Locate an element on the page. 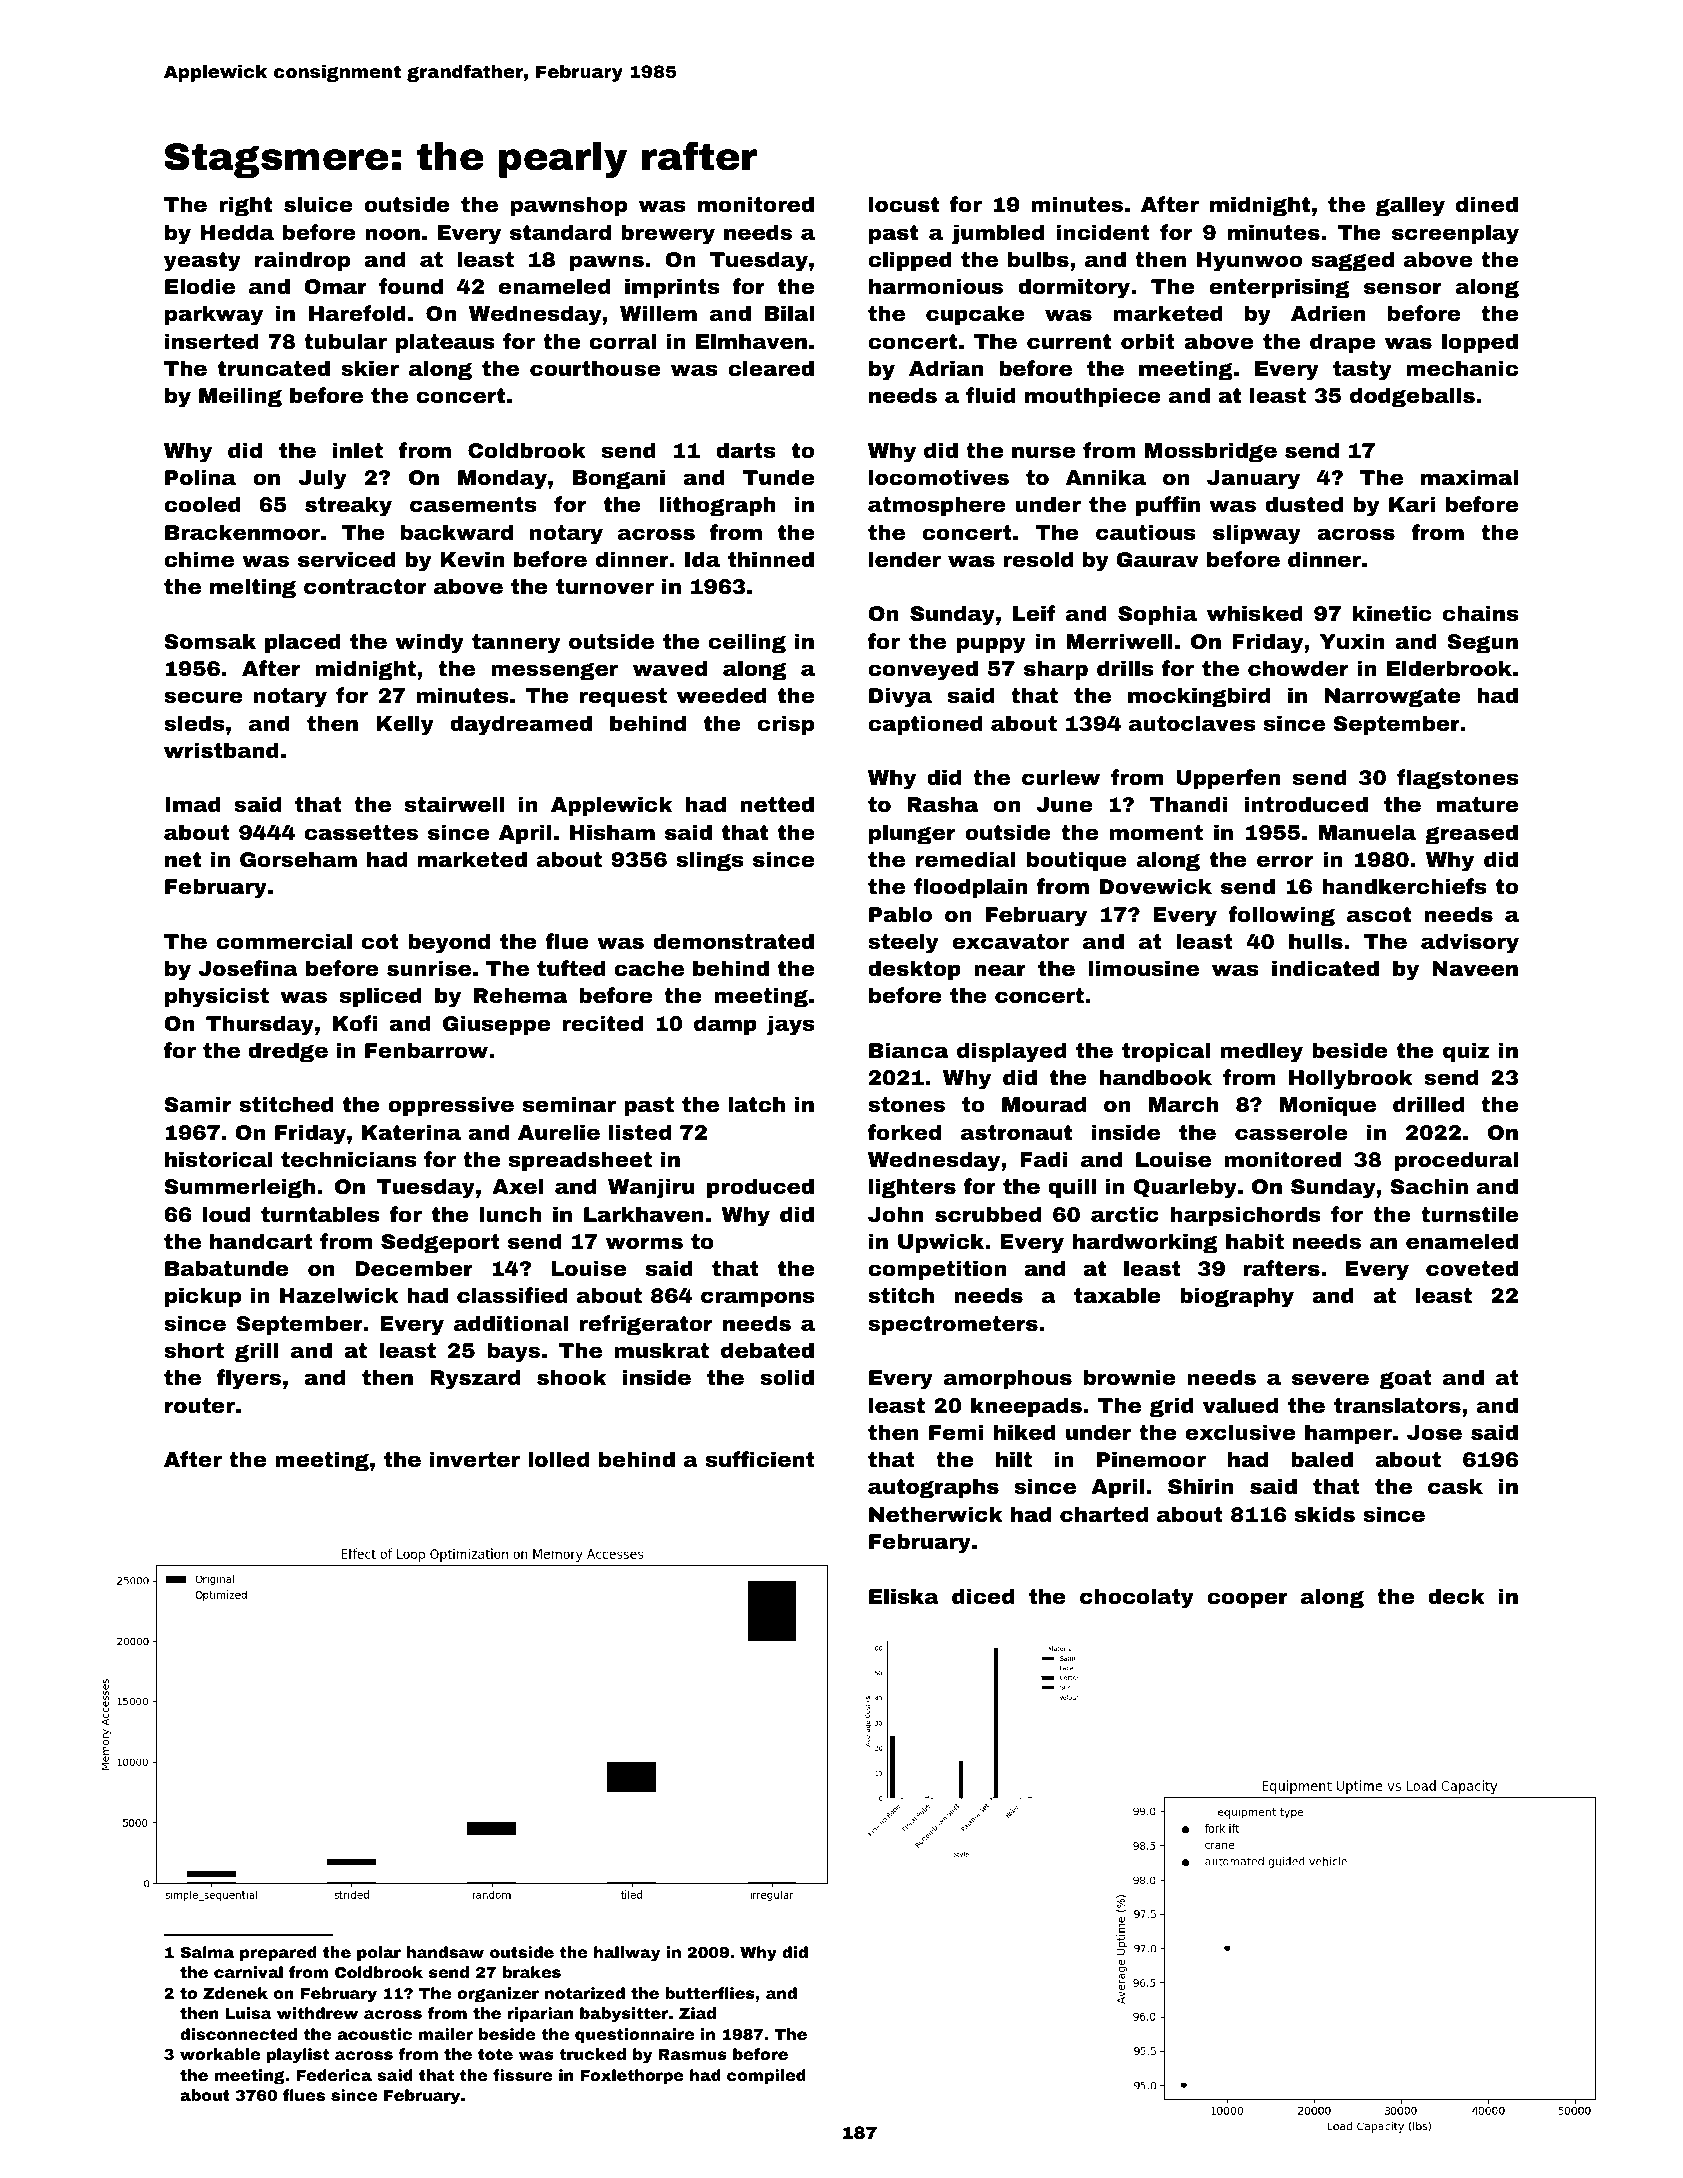  prepared is located at coordinates (278, 1953).
